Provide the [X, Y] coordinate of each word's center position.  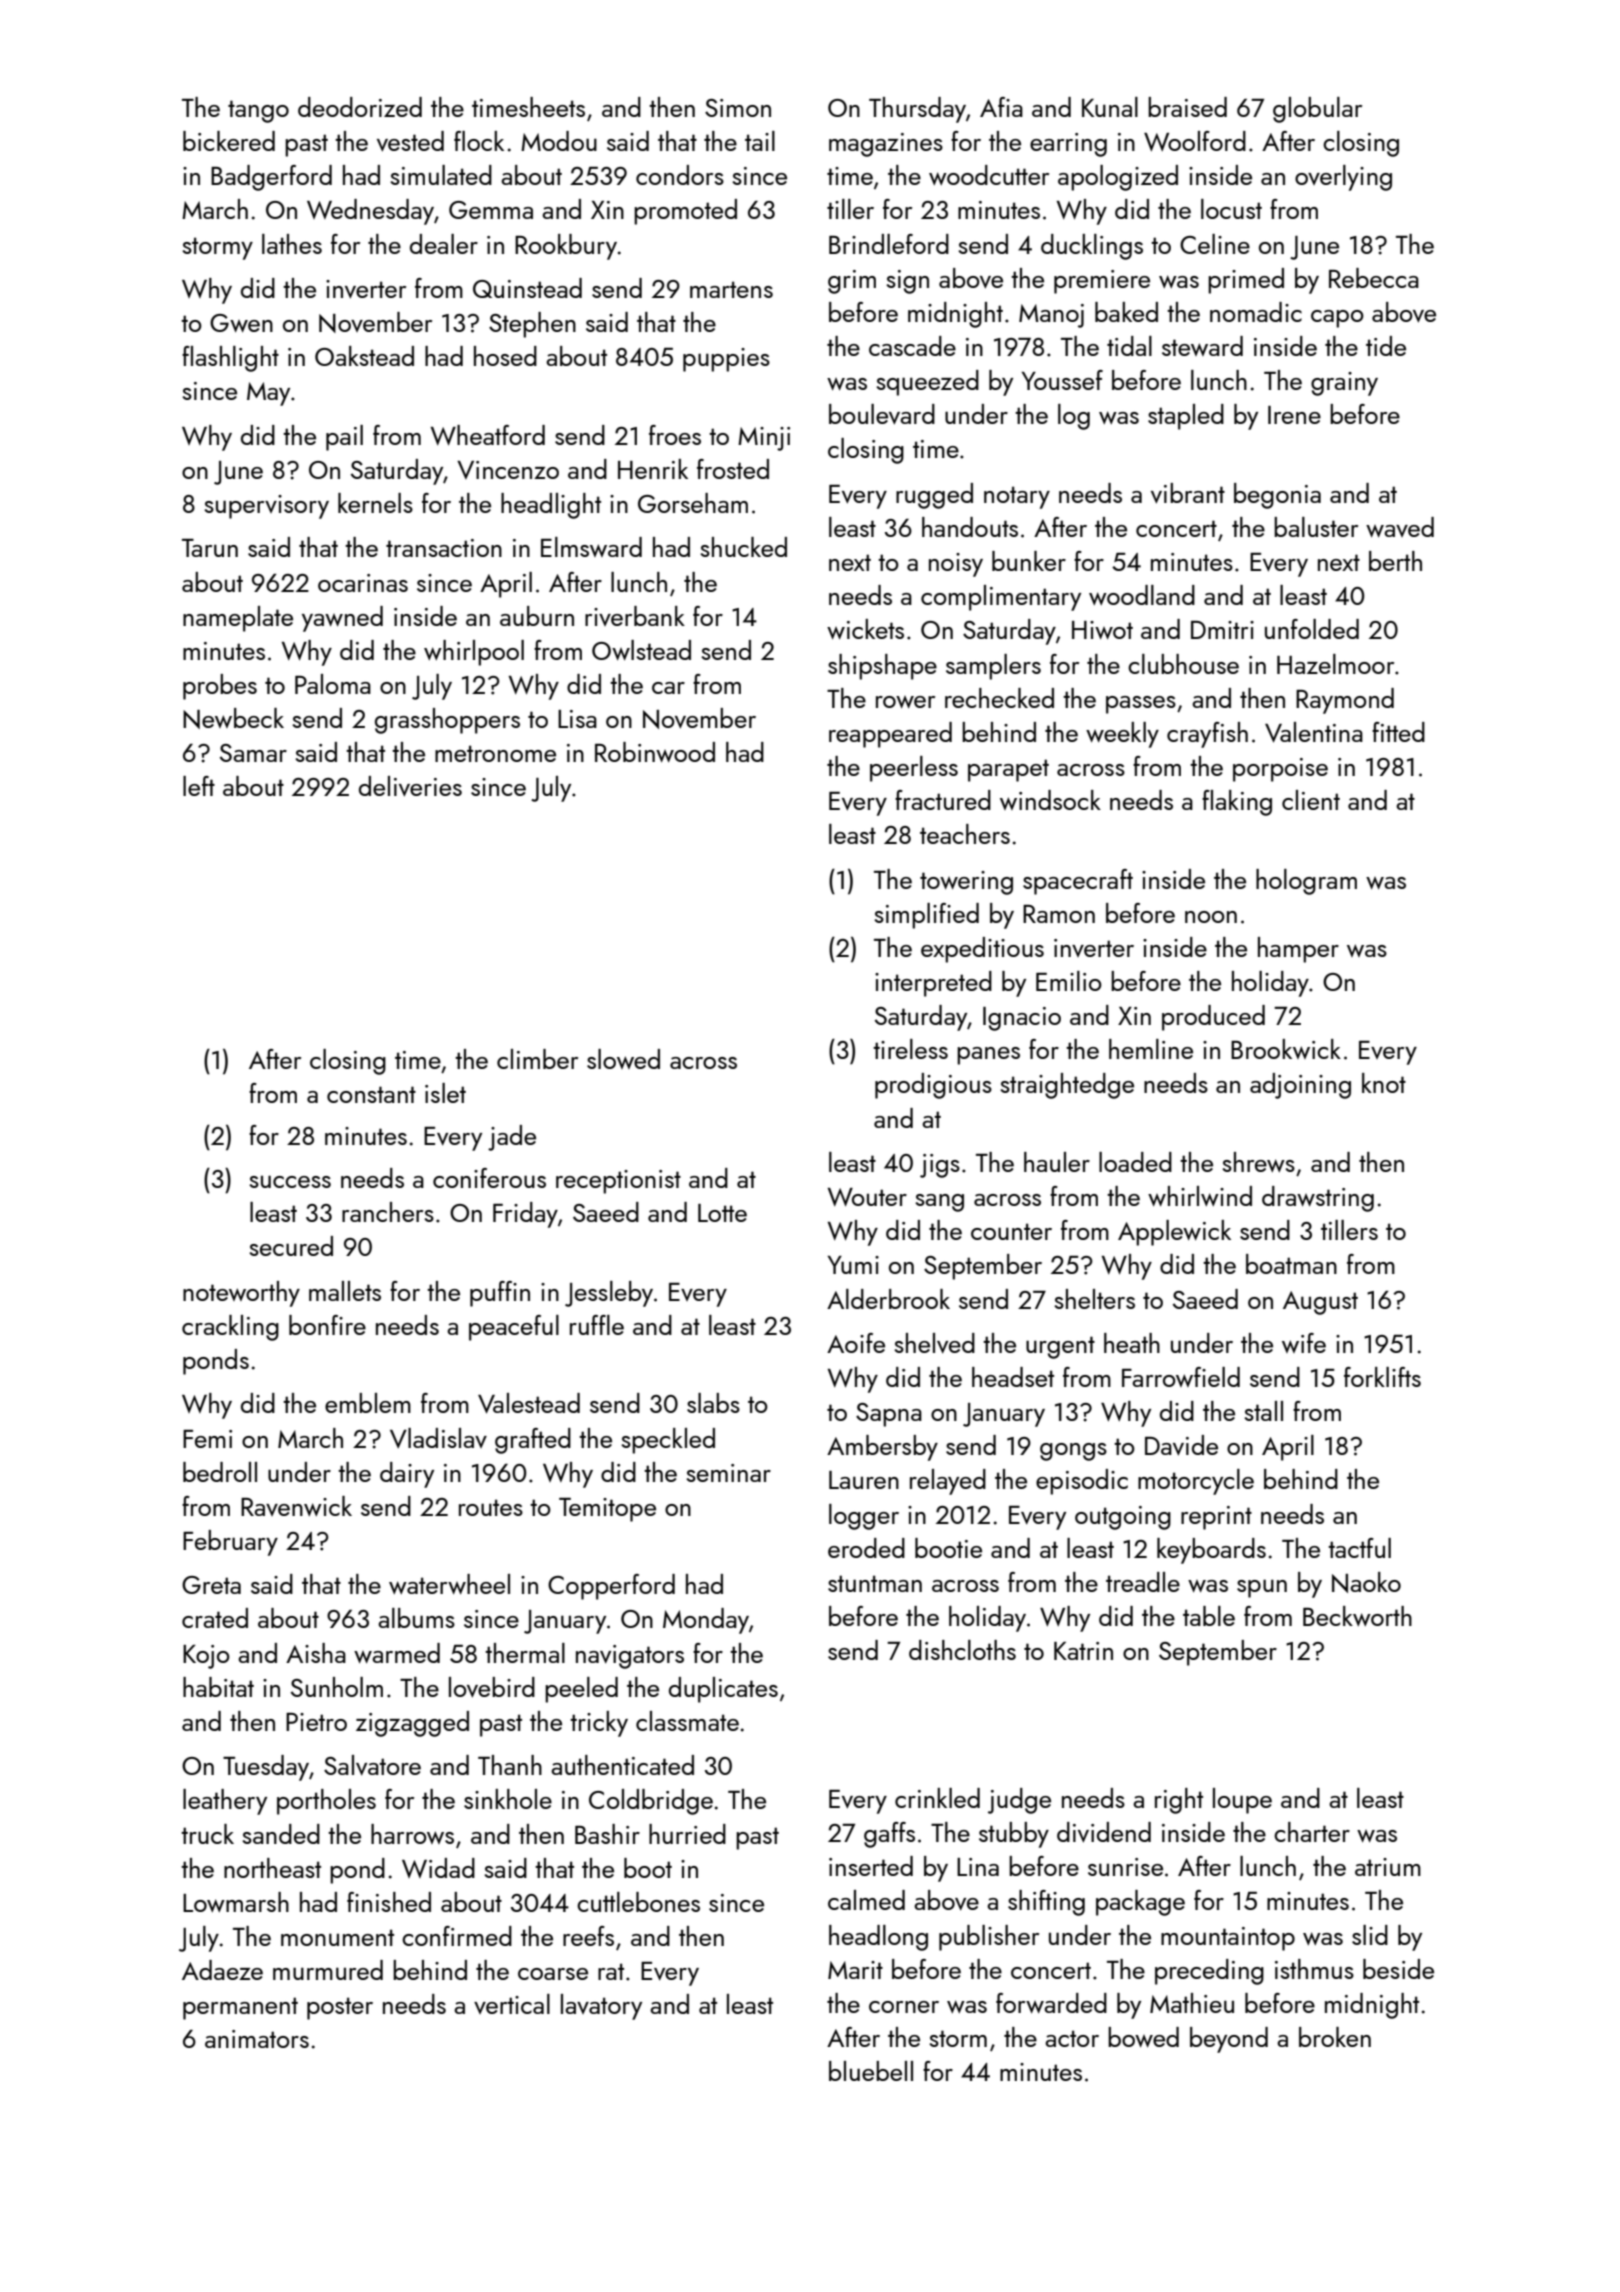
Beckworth [1357, 1616]
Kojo [206, 1657]
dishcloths [962, 1650]
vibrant [1188, 493]
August [1320, 1303]
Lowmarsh [236, 1902]
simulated [441, 175]
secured [291, 1246]
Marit [855, 1970]
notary [1017, 497]
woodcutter [989, 175]
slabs [713, 1403]
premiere [1102, 282]
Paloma [333, 684]
